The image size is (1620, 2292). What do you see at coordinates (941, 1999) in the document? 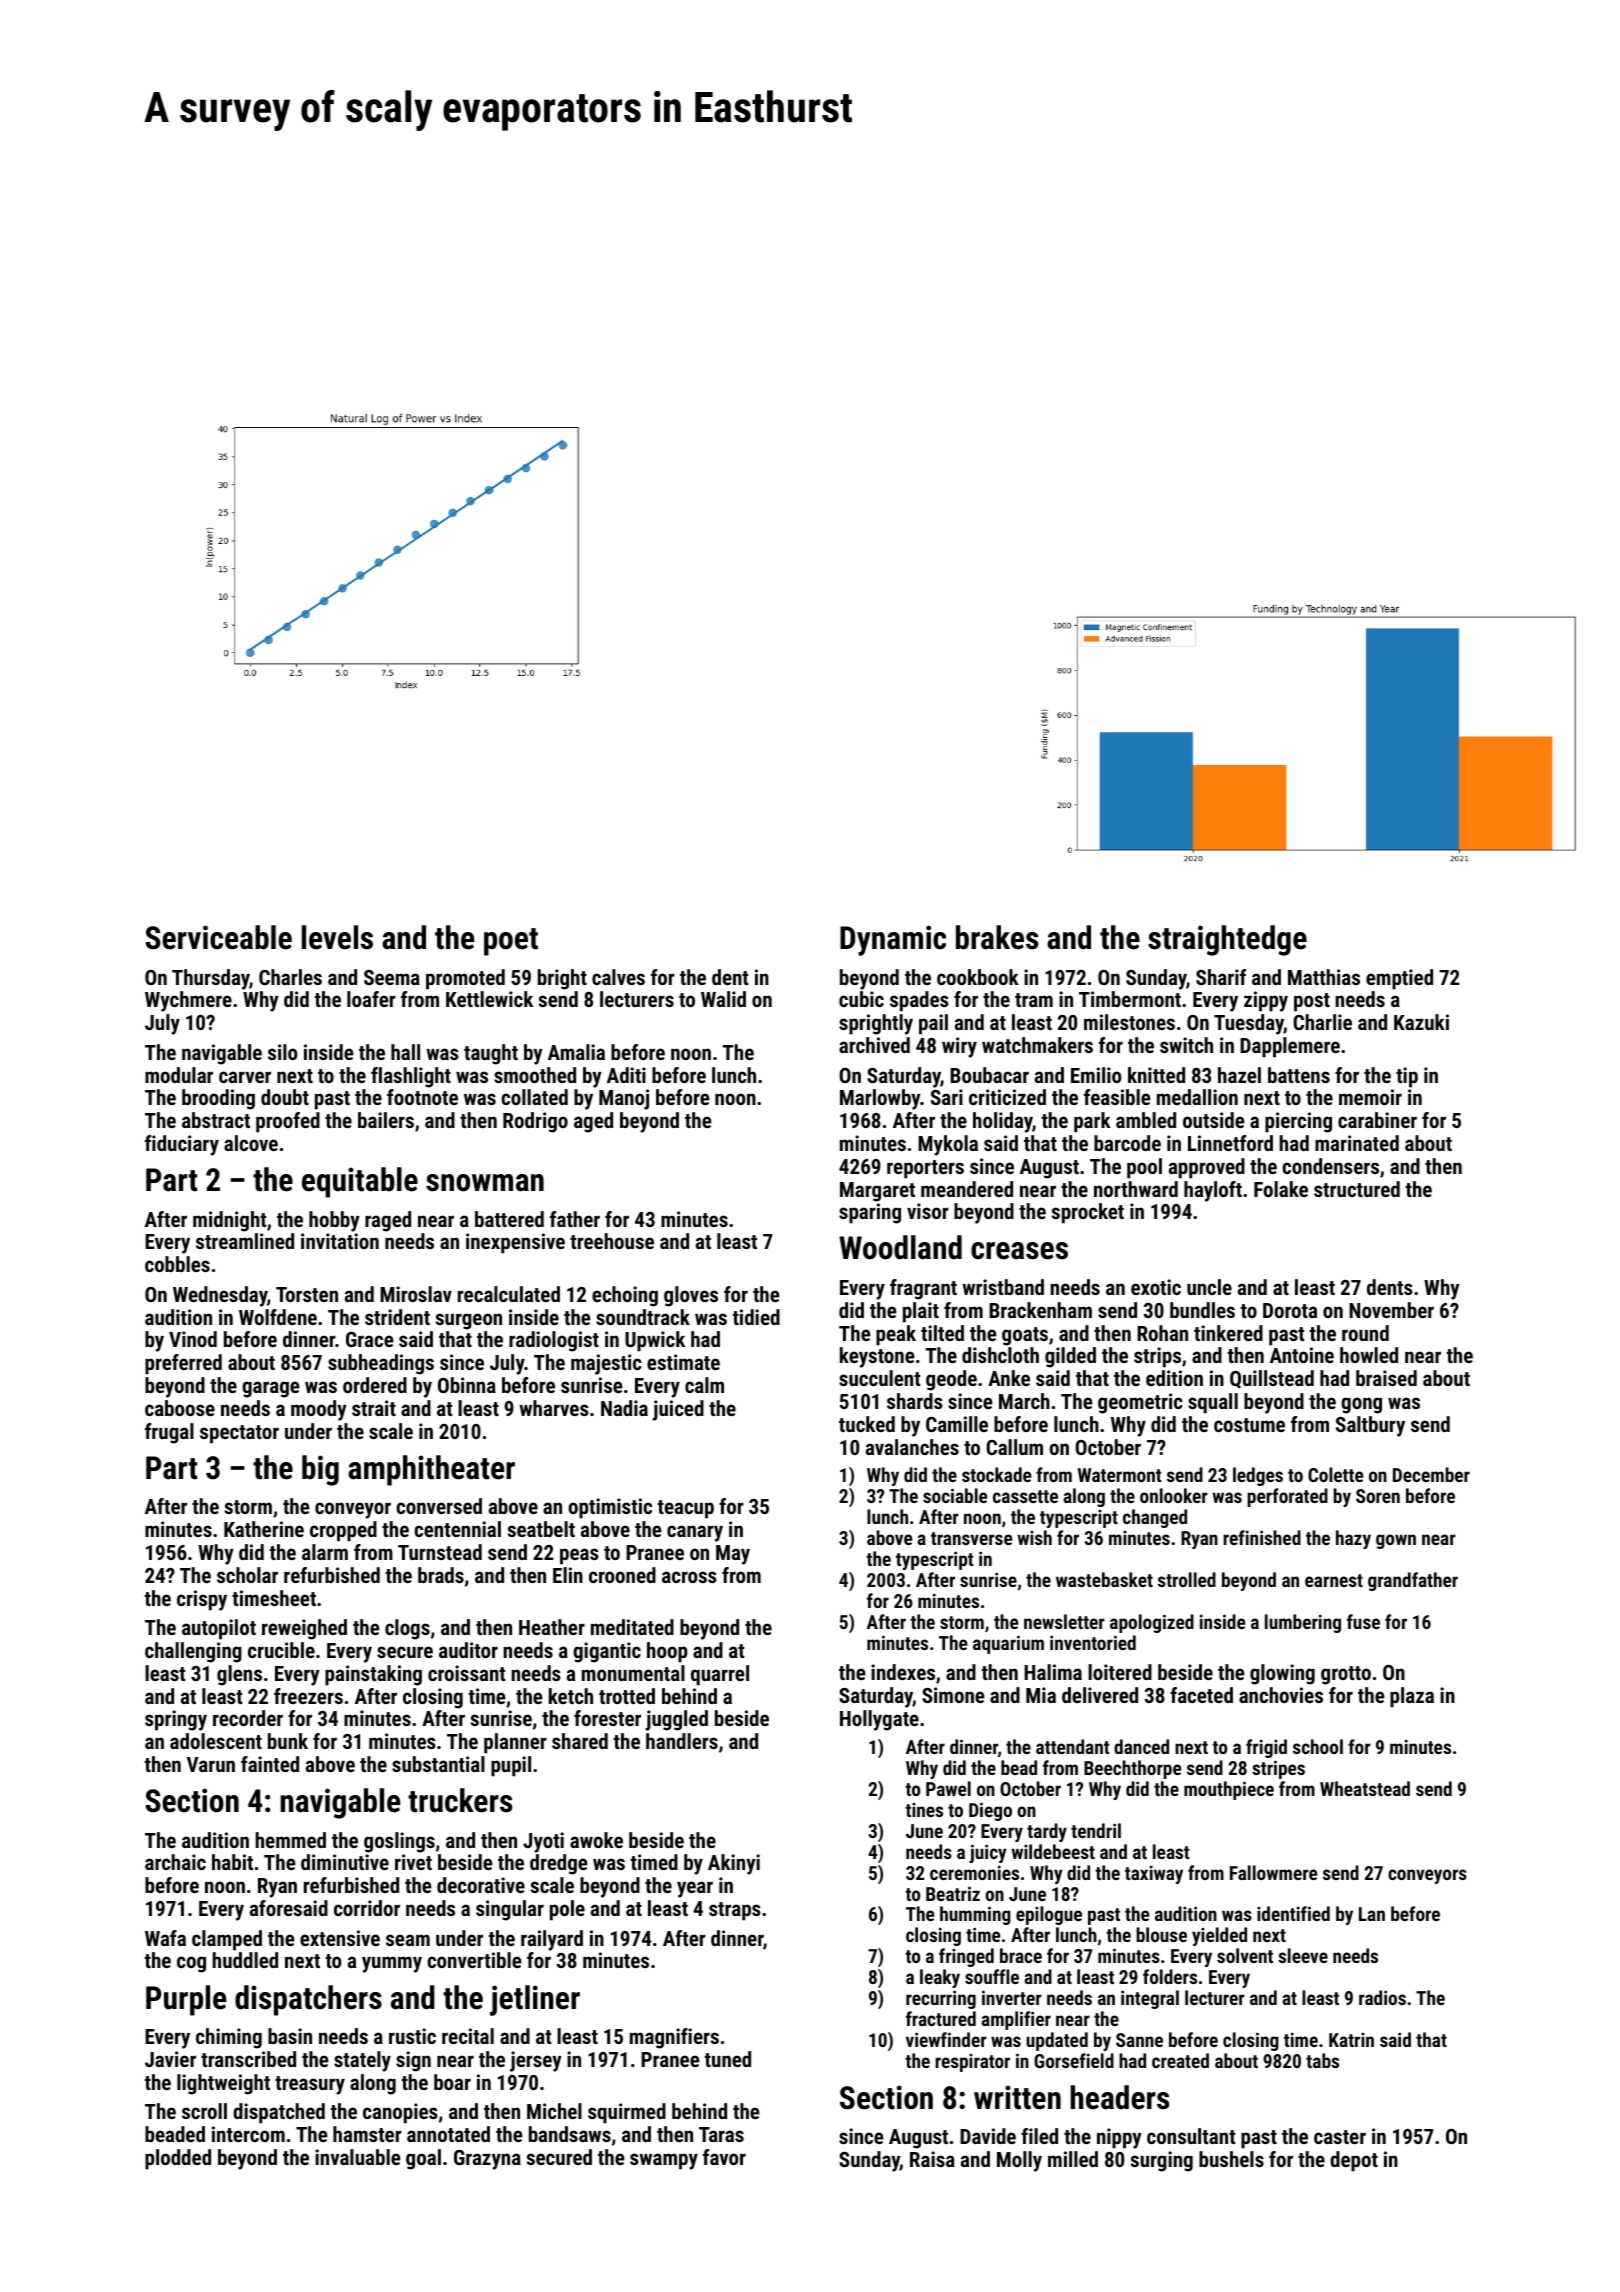
I see `recurring` at bounding box center [941, 1999].
